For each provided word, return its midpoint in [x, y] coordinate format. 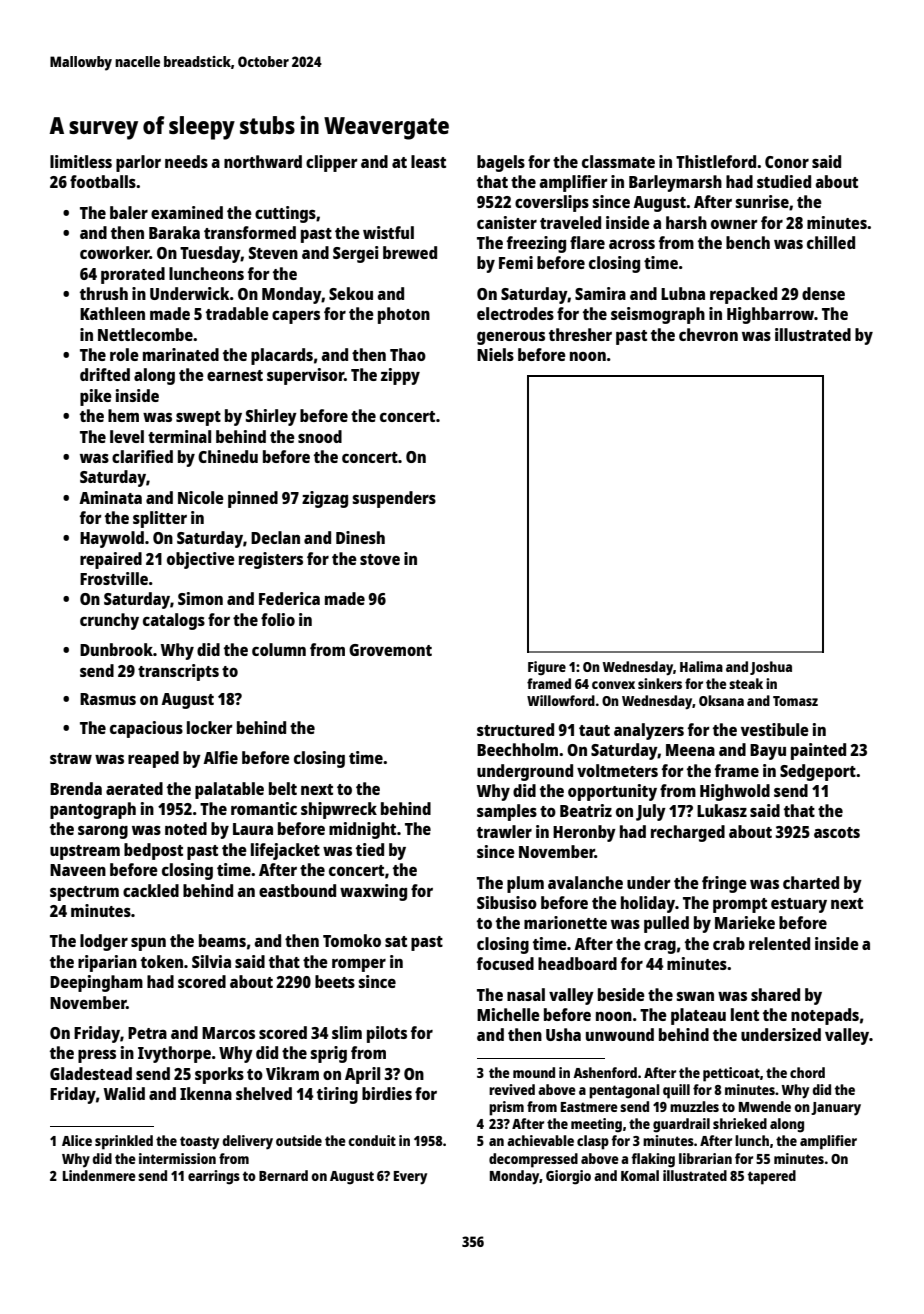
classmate [618, 161]
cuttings [285, 214]
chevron [708, 334]
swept [198, 418]
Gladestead [91, 1073]
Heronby [584, 833]
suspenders [394, 499]
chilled [831, 242]
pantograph [93, 810]
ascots [837, 832]
